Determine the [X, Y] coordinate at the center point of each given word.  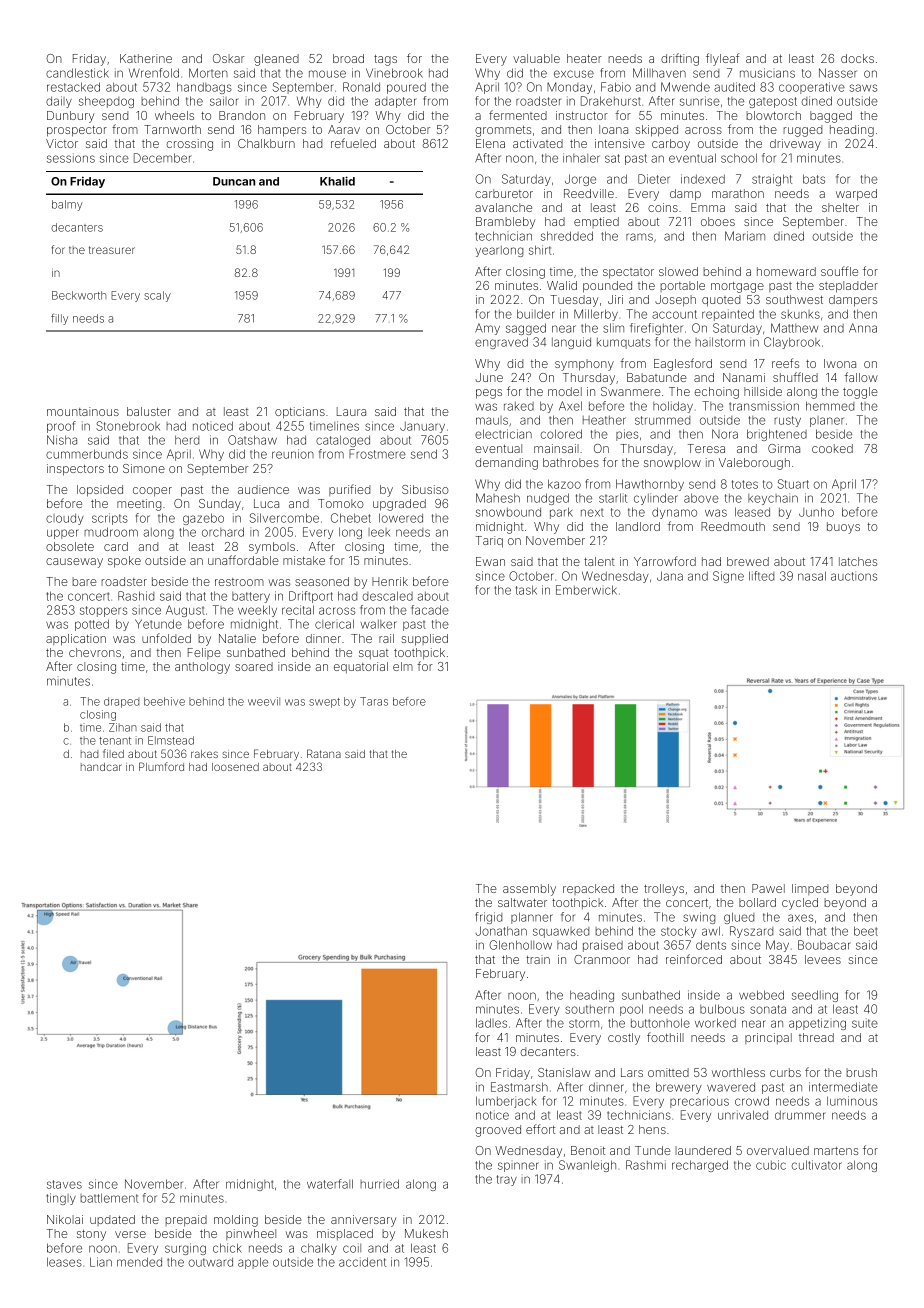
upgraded [399, 505]
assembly [529, 890]
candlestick [77, 73]
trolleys [664, 890]
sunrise [700, 101]
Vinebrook [394, 73]
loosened [235, 767]
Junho [816, 512]
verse [130, 1234]
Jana [670, 576]
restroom [239, 582]
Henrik [390, 581]
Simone [144, 468]
